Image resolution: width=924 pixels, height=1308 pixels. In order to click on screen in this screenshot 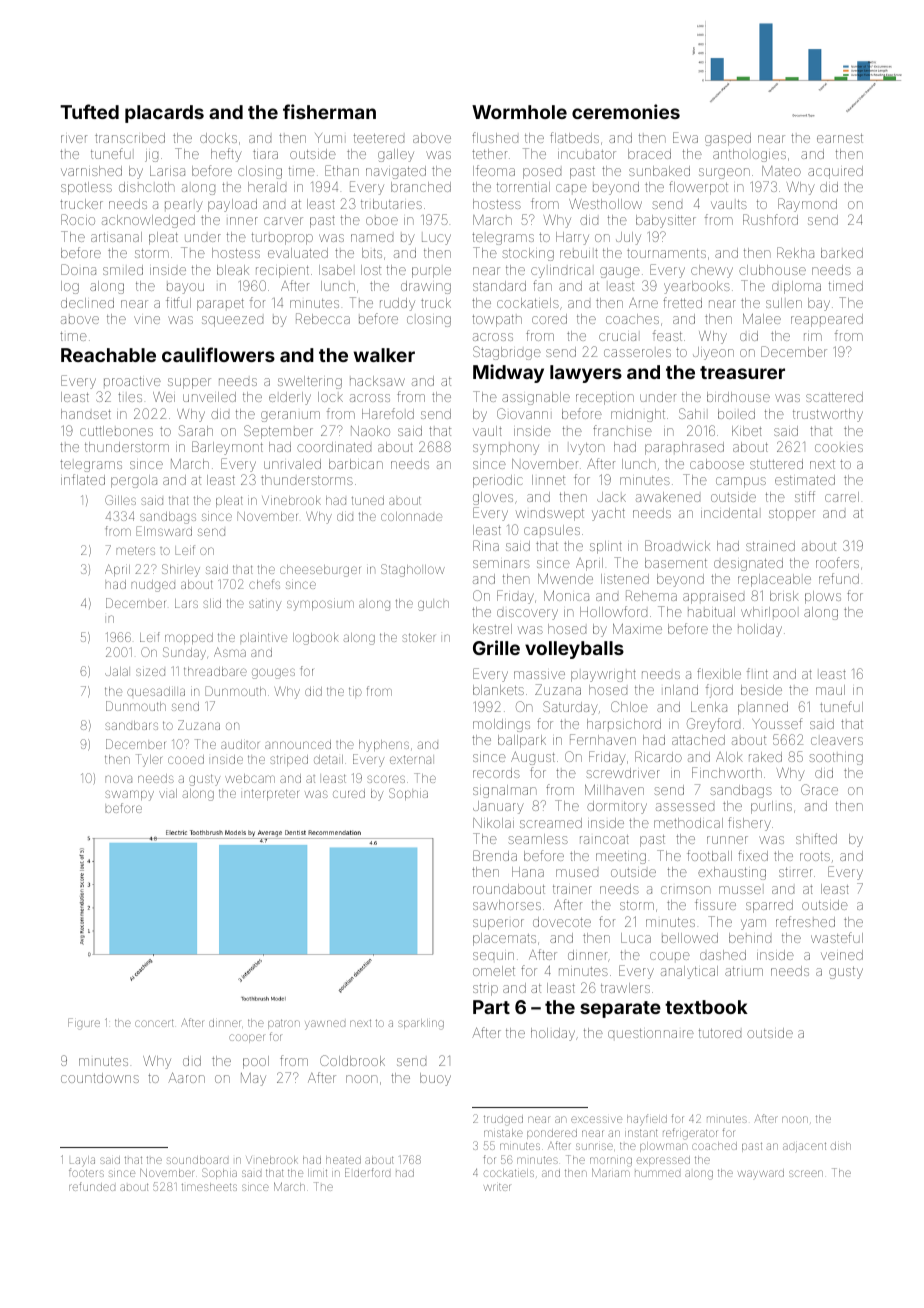, I will do `click(806, 1173)`.
